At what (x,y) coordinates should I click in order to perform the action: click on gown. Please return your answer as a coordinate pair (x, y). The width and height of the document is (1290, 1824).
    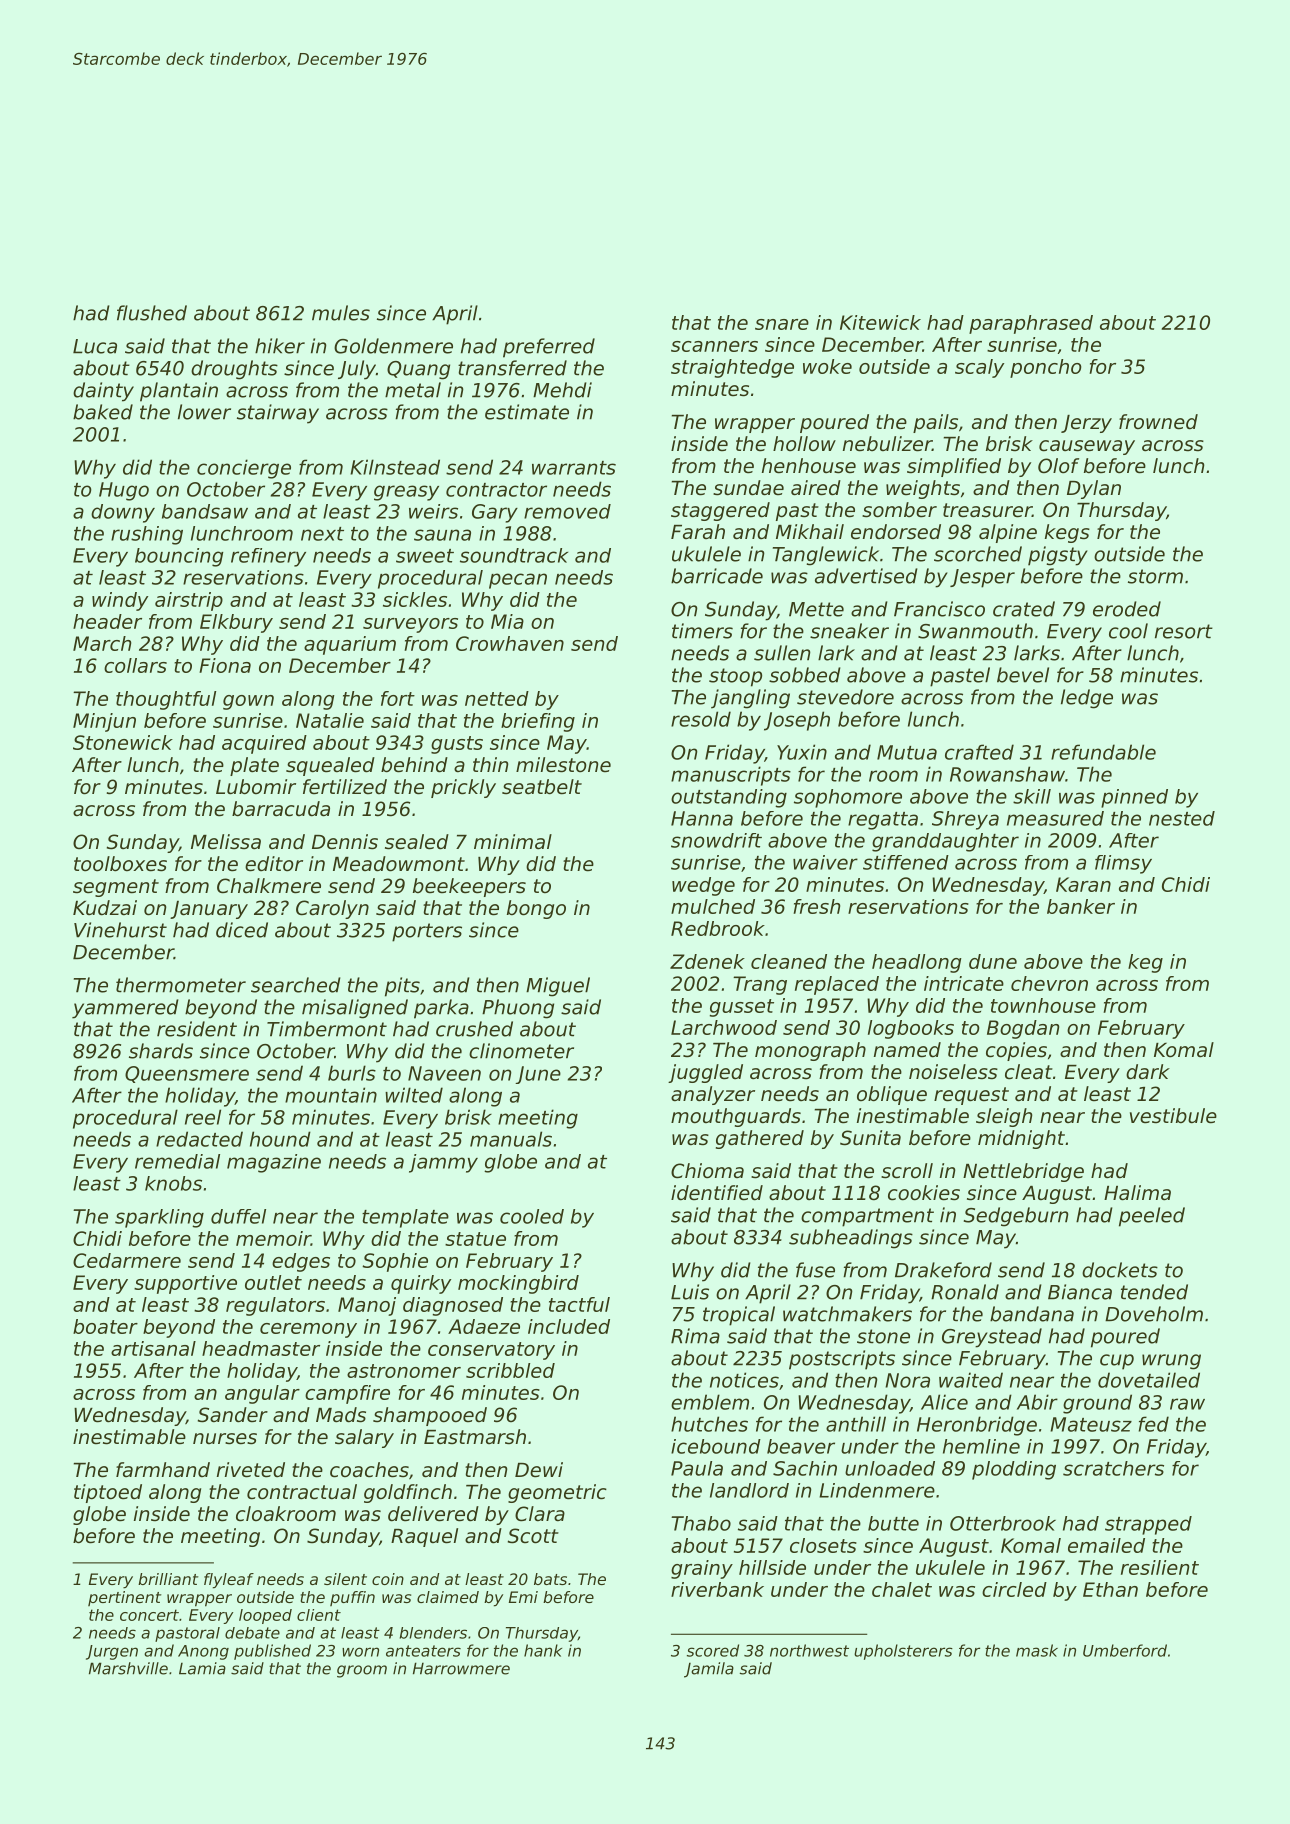
    Looking at the image, I should click on (248, 702).
